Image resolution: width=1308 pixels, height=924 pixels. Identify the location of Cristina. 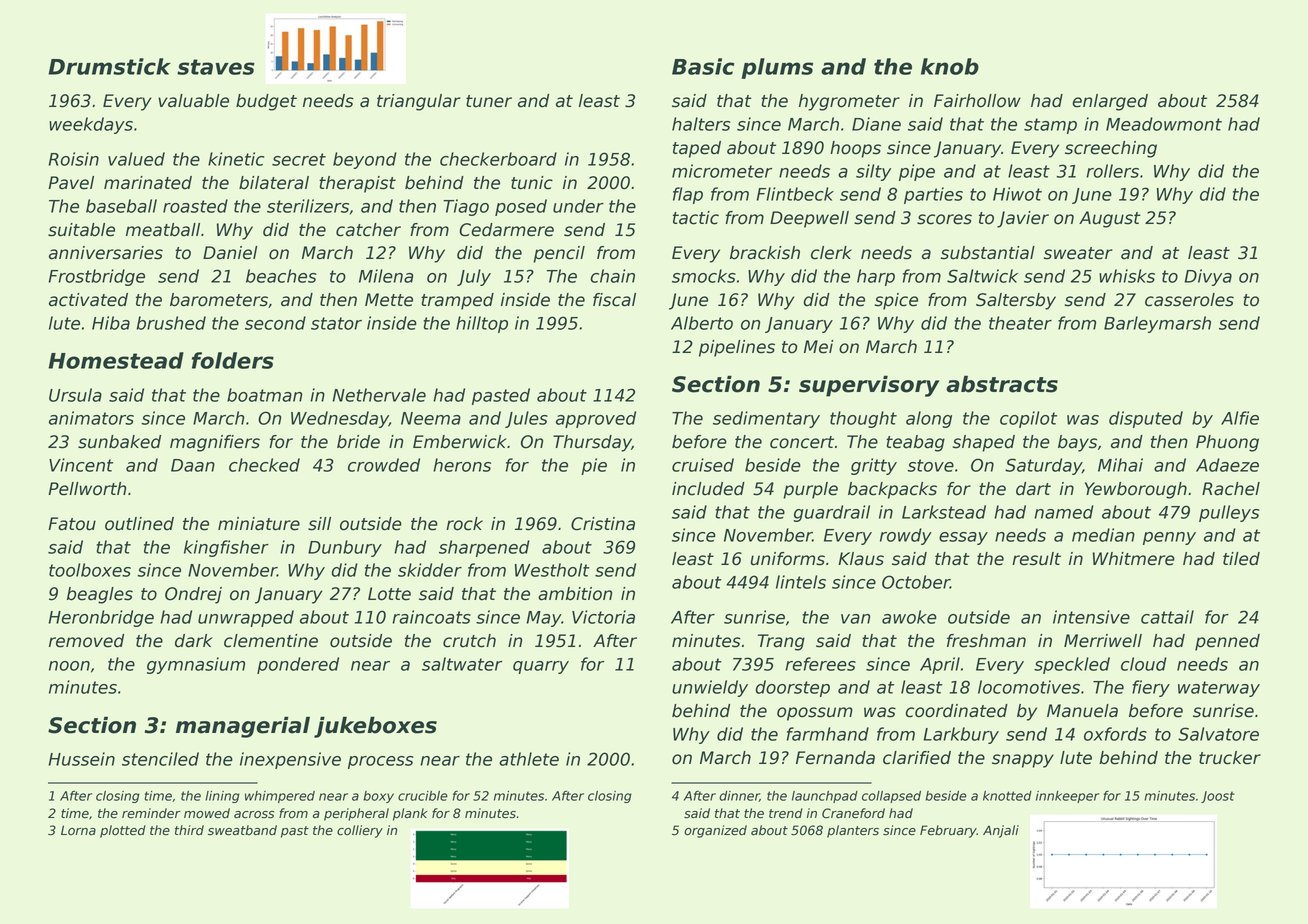
(603, 524).
